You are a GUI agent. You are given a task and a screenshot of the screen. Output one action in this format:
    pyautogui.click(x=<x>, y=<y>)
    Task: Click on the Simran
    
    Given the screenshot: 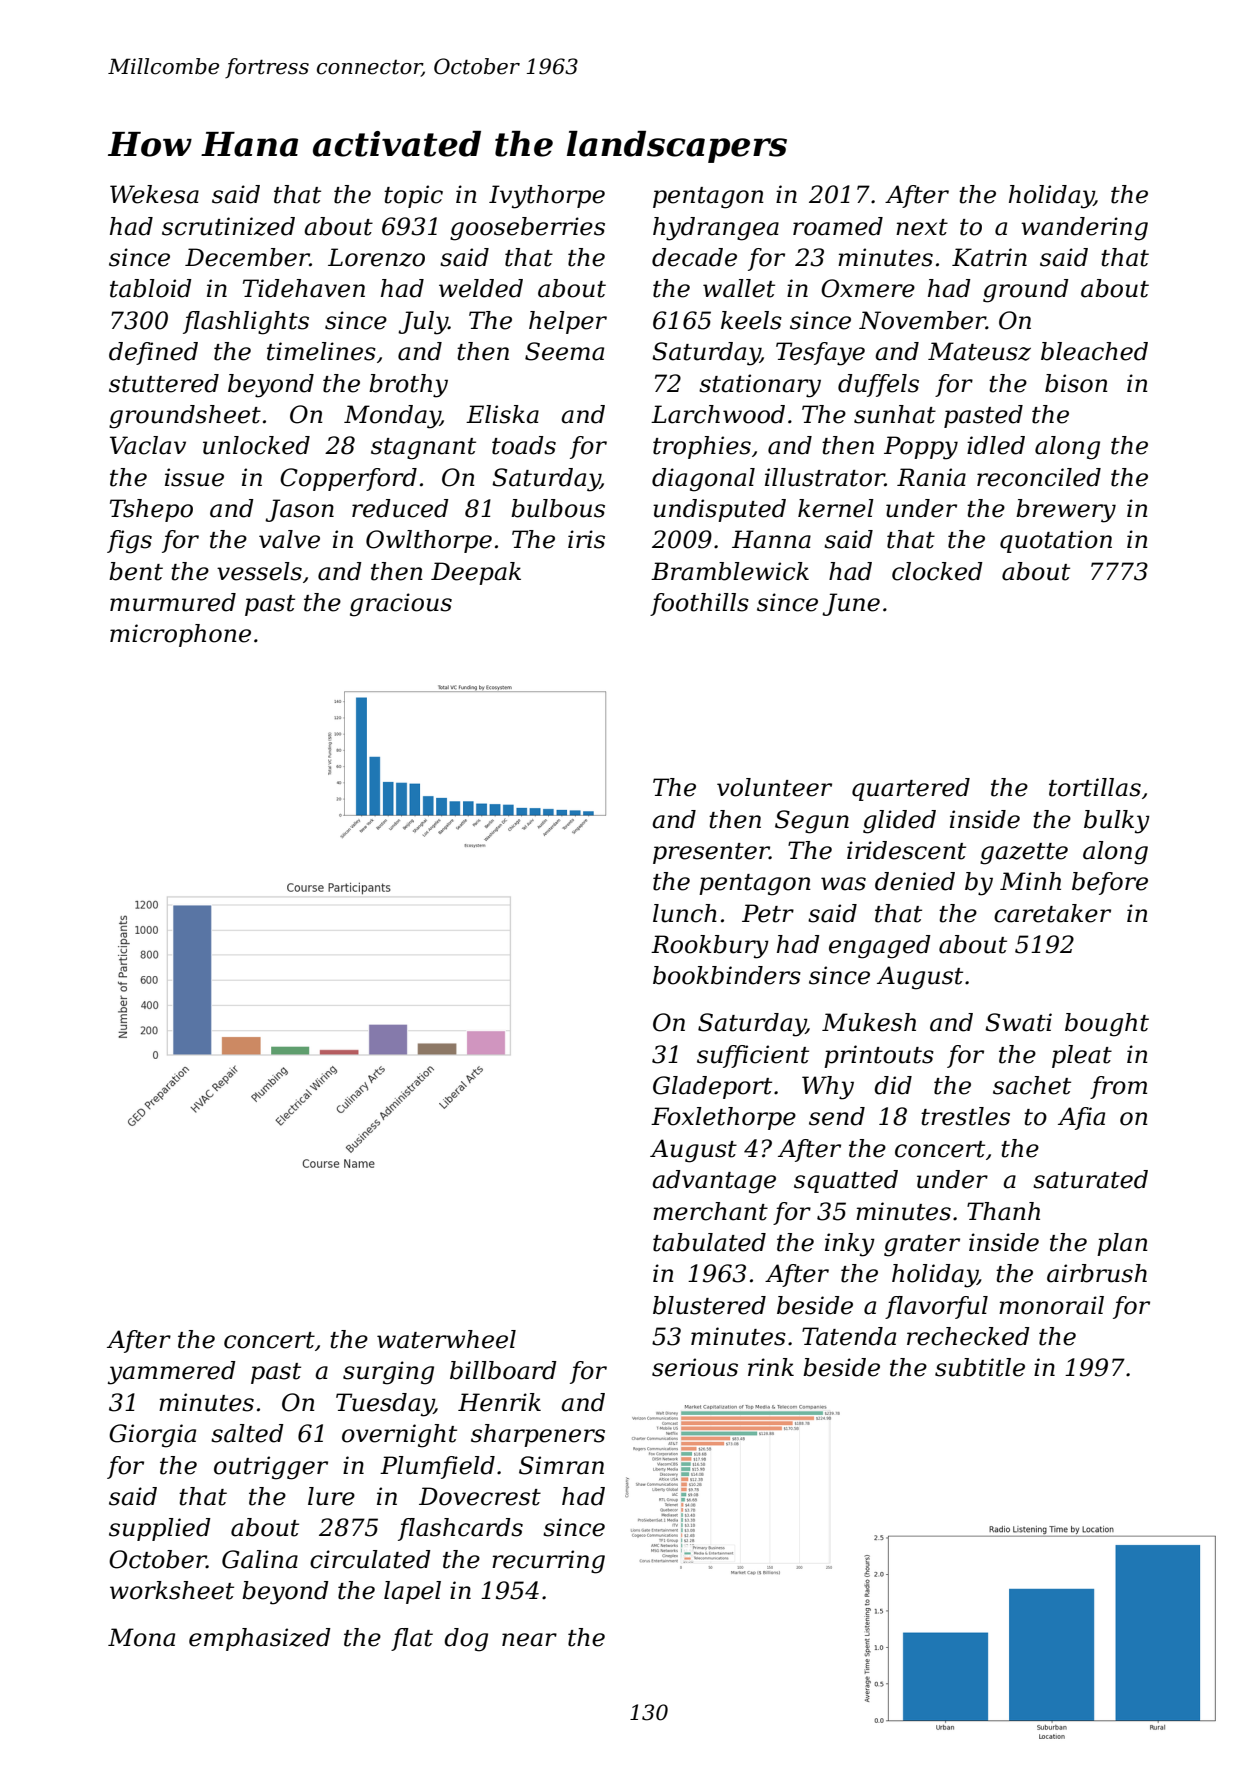 What is the action you would take?
    pyautogui.click(x=561, y=1465)
